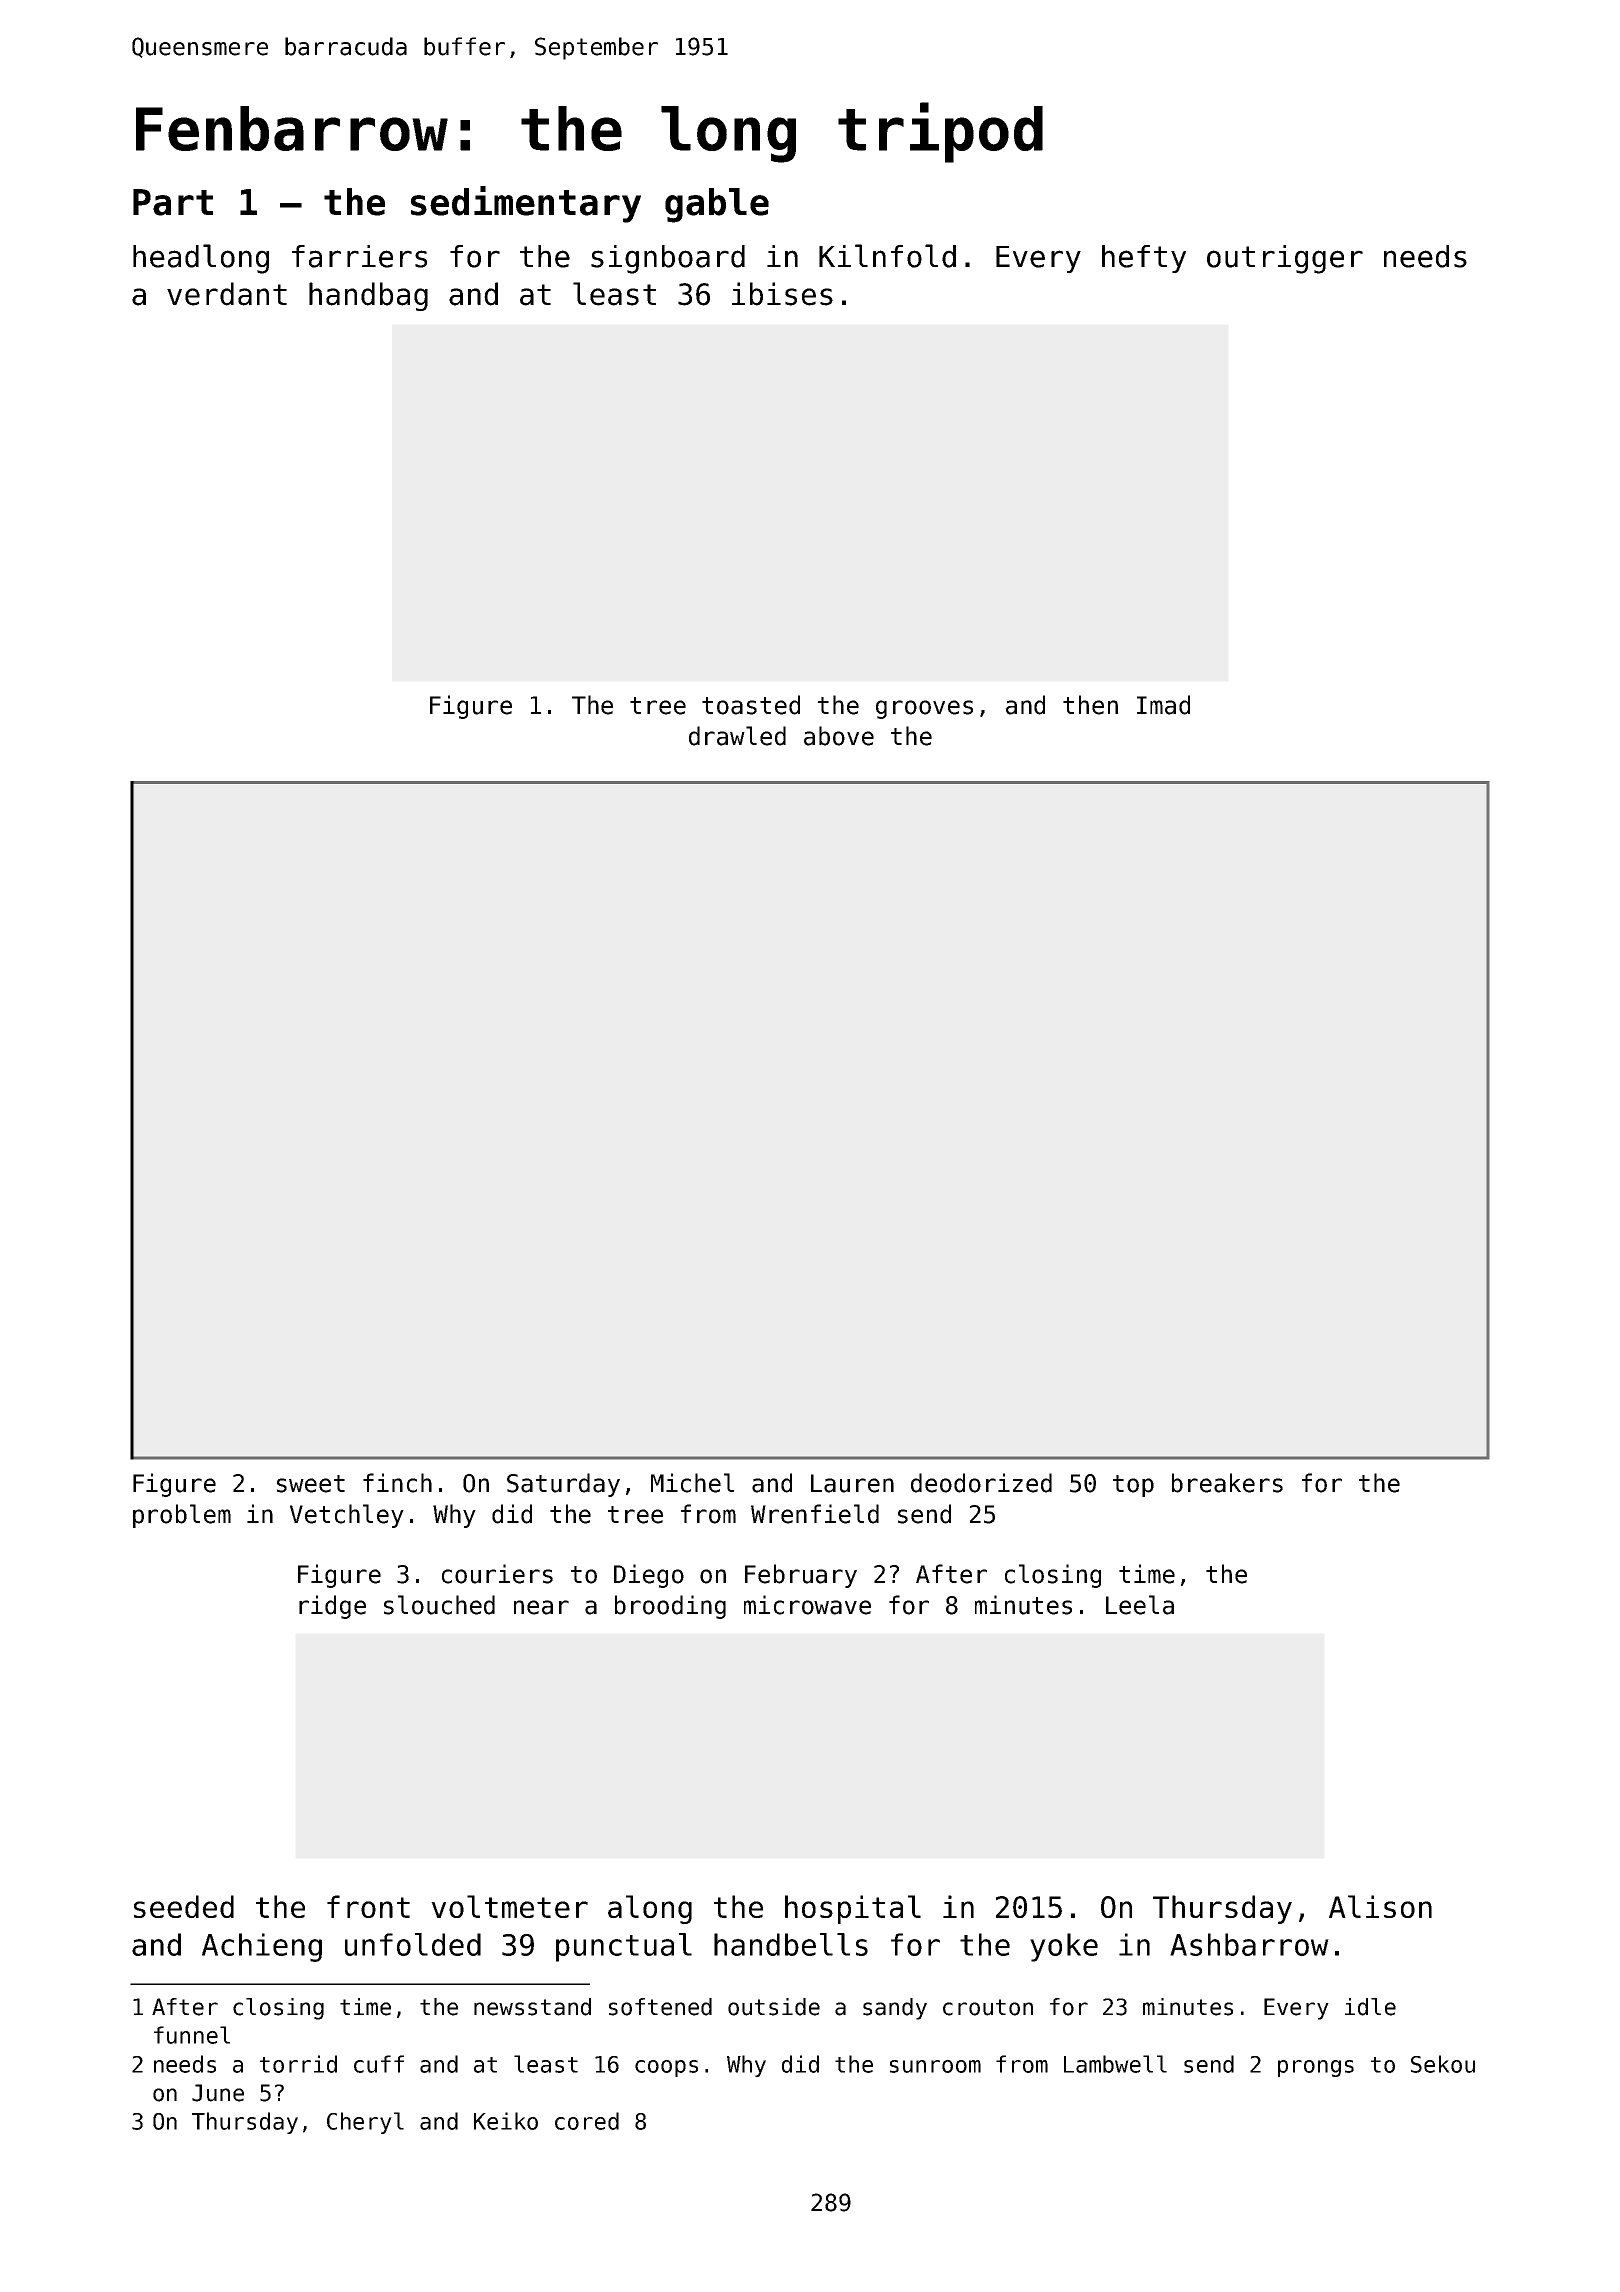 Image resolution: width=1620 pixels, height=2292 pixels. I want to click on outrigger, so click(1285, 259).
